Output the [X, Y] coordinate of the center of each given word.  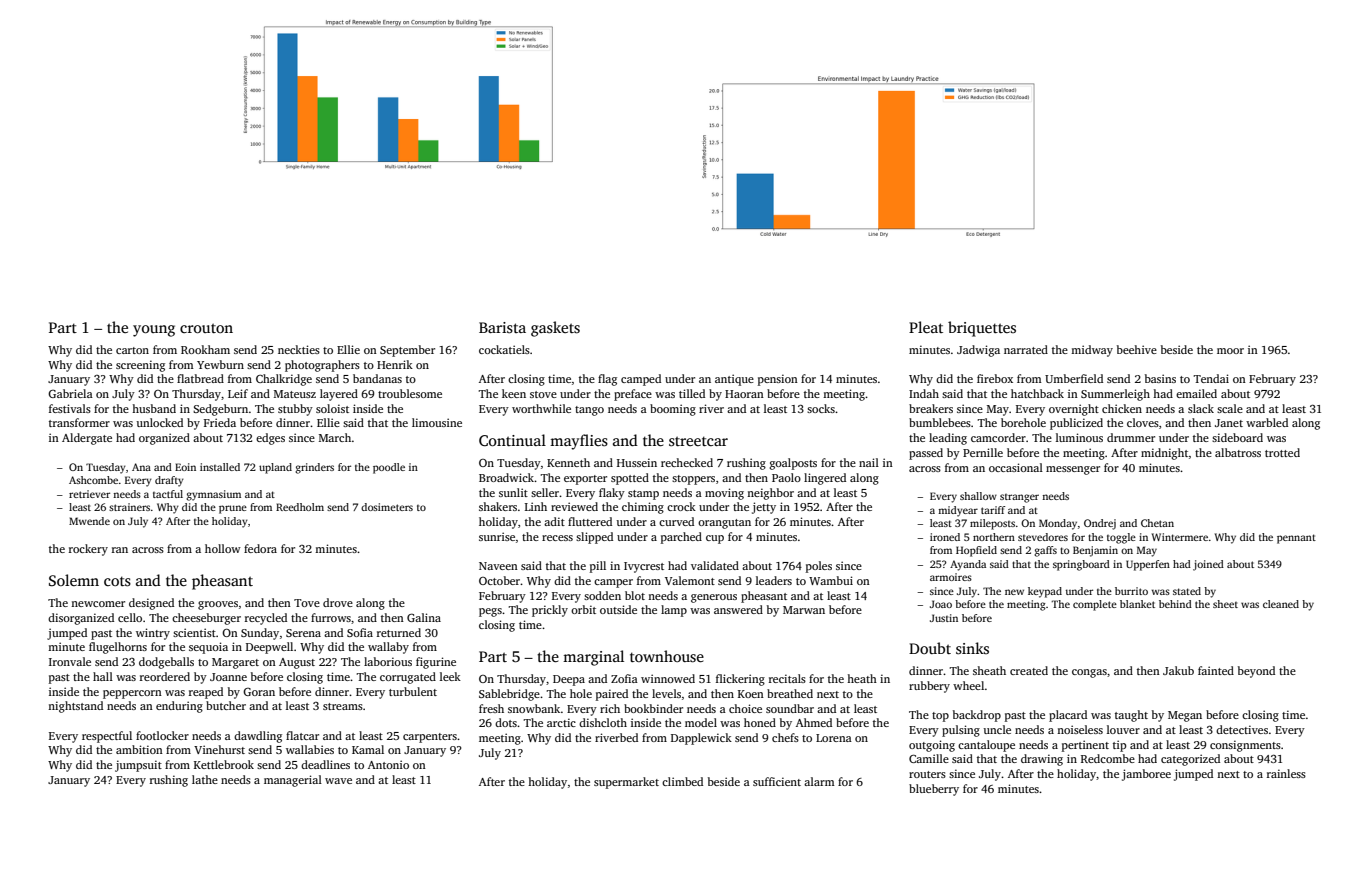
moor [1230, 351]
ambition [139, 749]
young [154, 331]
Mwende [89, 521]
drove [338, 602]
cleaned [1281, 604]
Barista [502, 328]
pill [598, 567]
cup [715, 539]
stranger [1019, 498]
